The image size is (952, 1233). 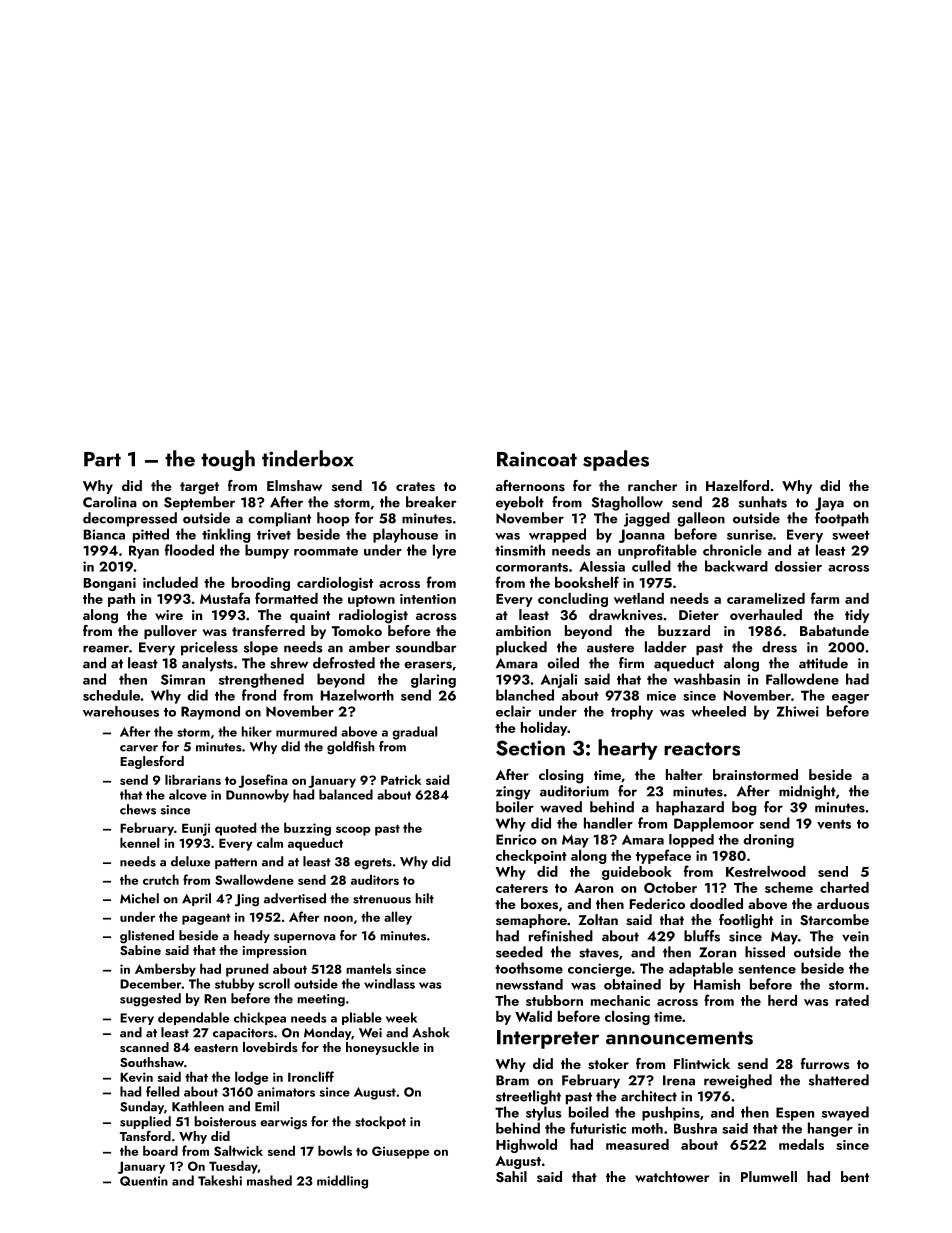 I want to click on Zoran, so click(x=717, y=952).
